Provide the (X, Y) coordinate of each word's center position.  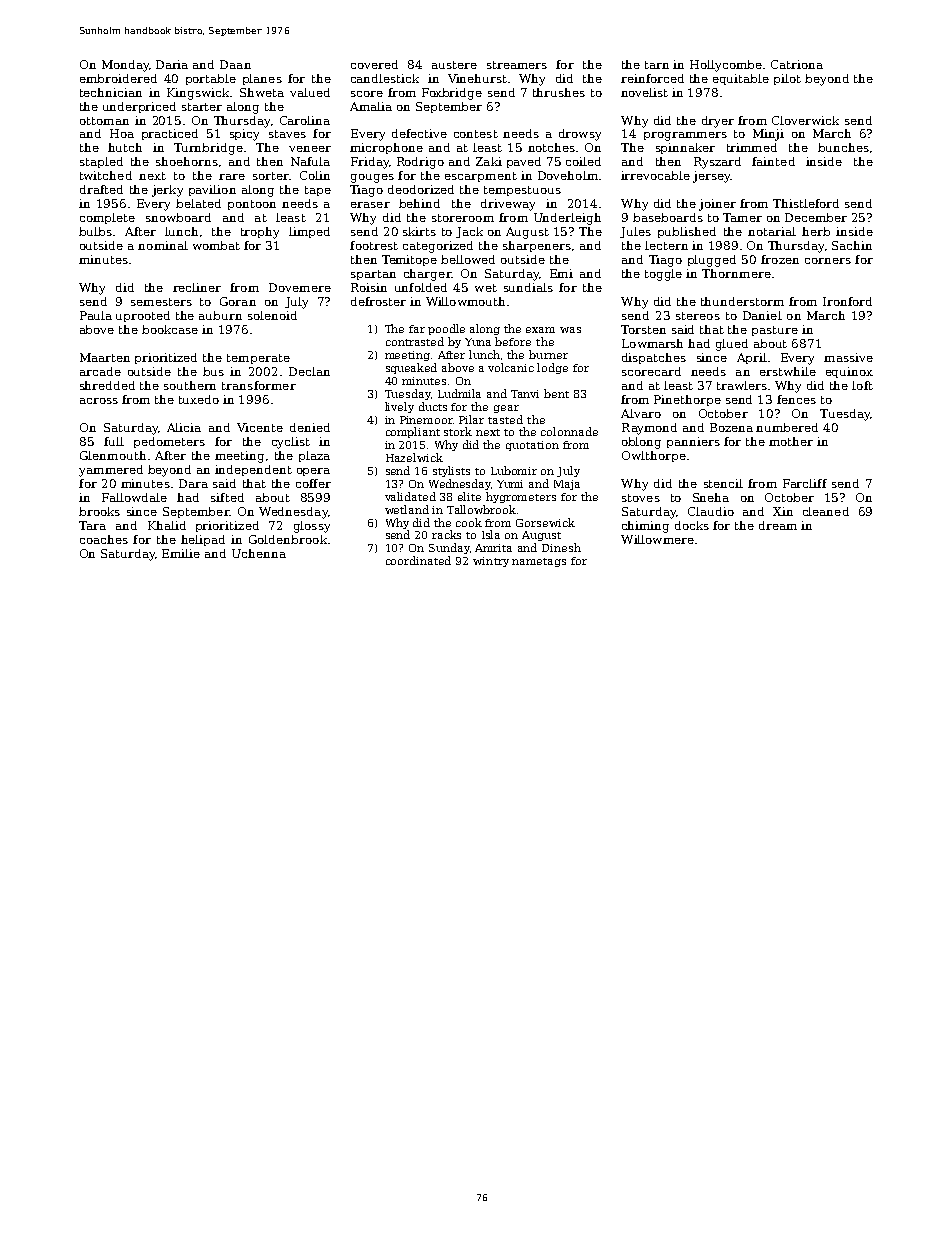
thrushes (559, 92)
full (114, 441)
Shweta (262, 92)
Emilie (181, 553)
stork (458, 431)
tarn (657, 65)
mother (791, 441)
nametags (539, 562)
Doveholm (568, 175)
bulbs (95, 231)
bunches (843, 147)
